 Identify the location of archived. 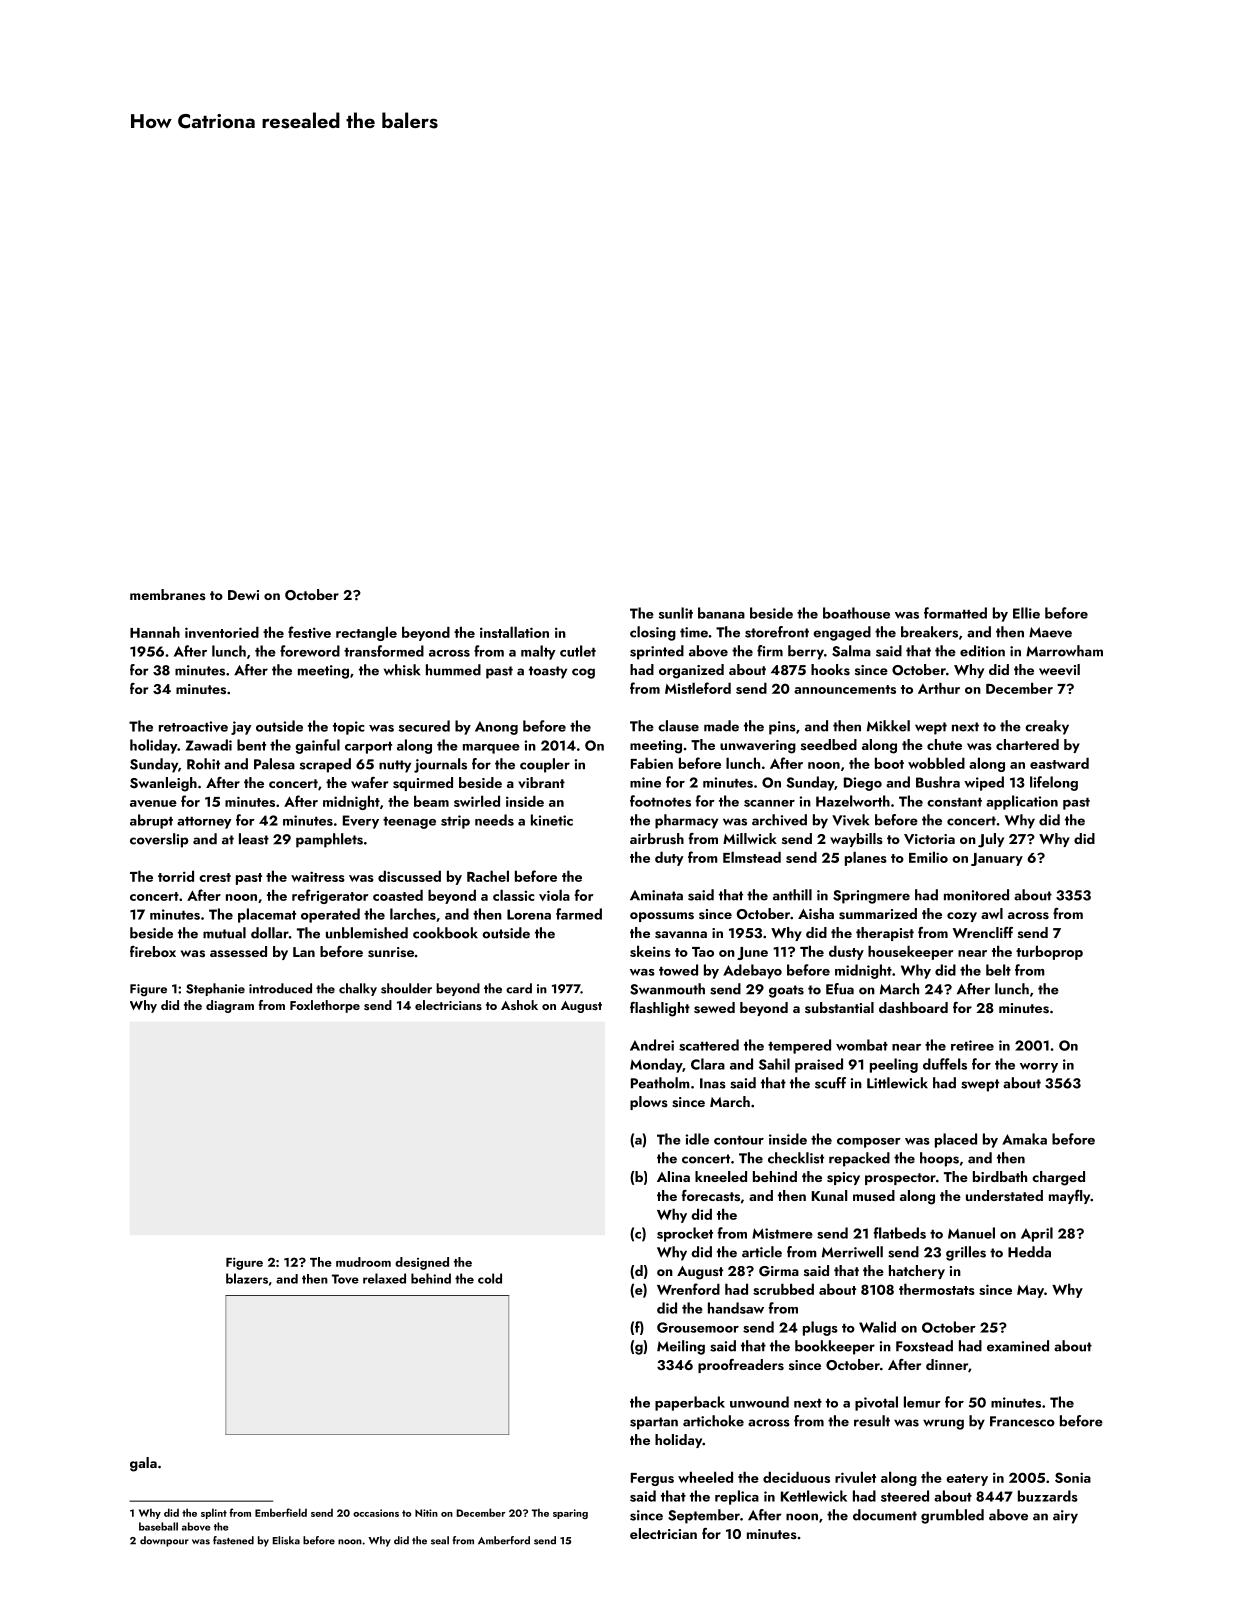
(779, 820).
